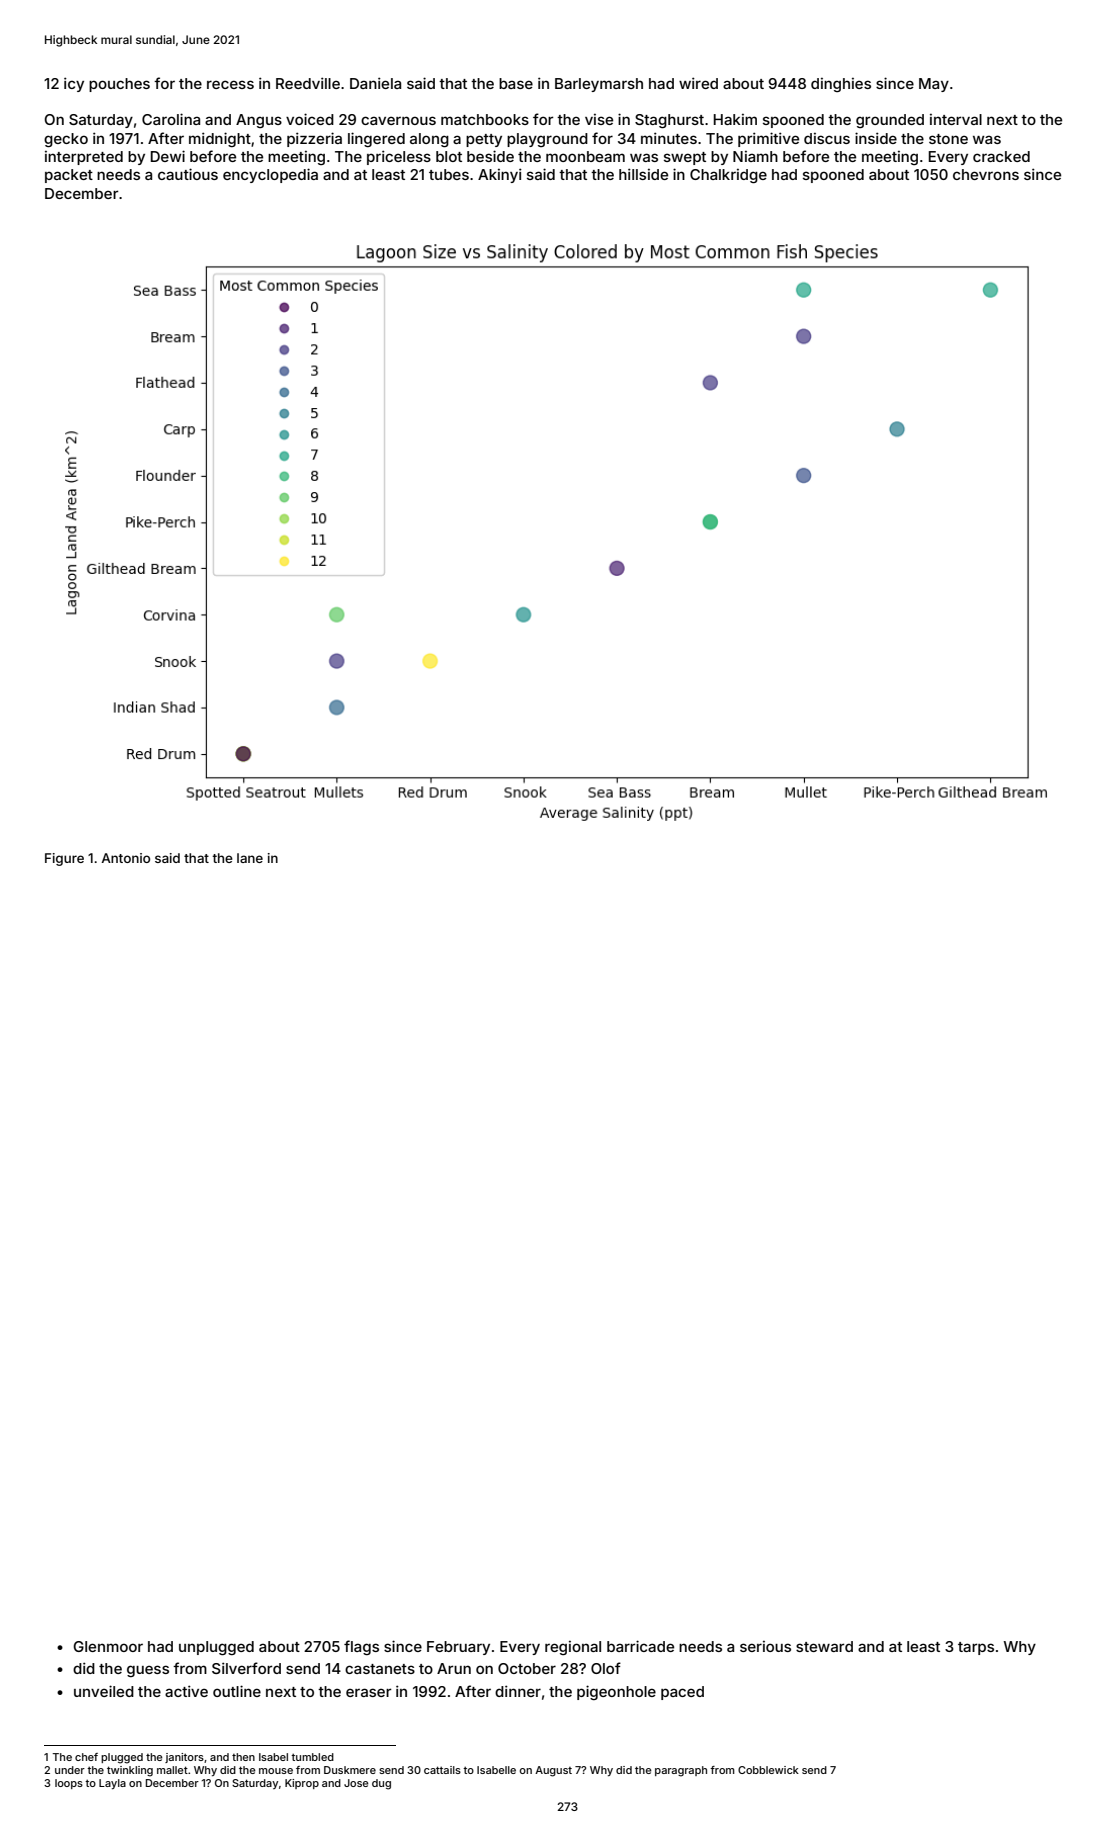 The image size is (1114, 1834). Describe the element at coordinates (573, 1648) in the screenshot. I see `regional` at that location.
